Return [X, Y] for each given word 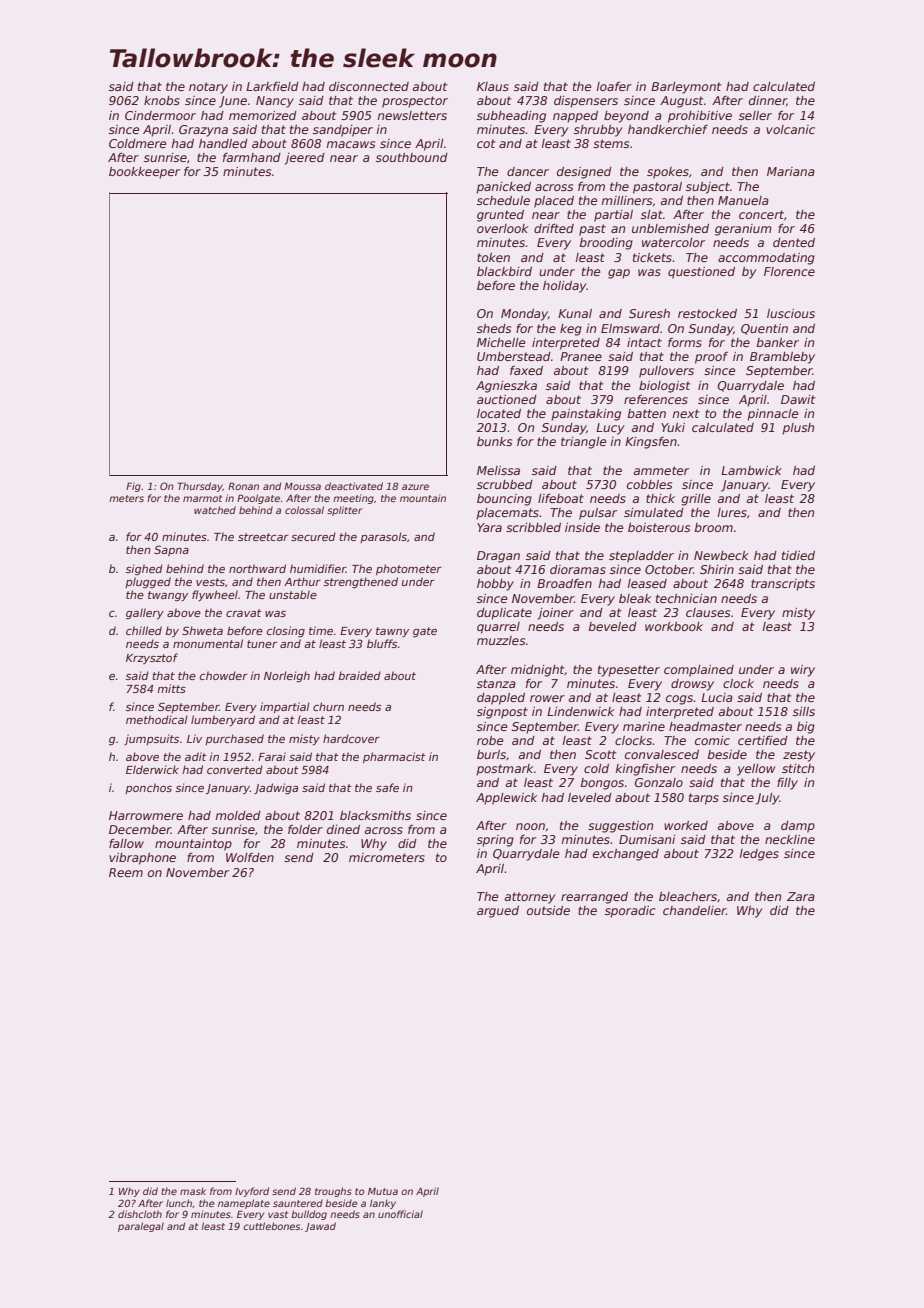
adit [196, 756]
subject [708, 188]
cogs [680, 700]
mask [193, 1191]
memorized [263, 115]
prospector [415, 102]
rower [547, 698]
